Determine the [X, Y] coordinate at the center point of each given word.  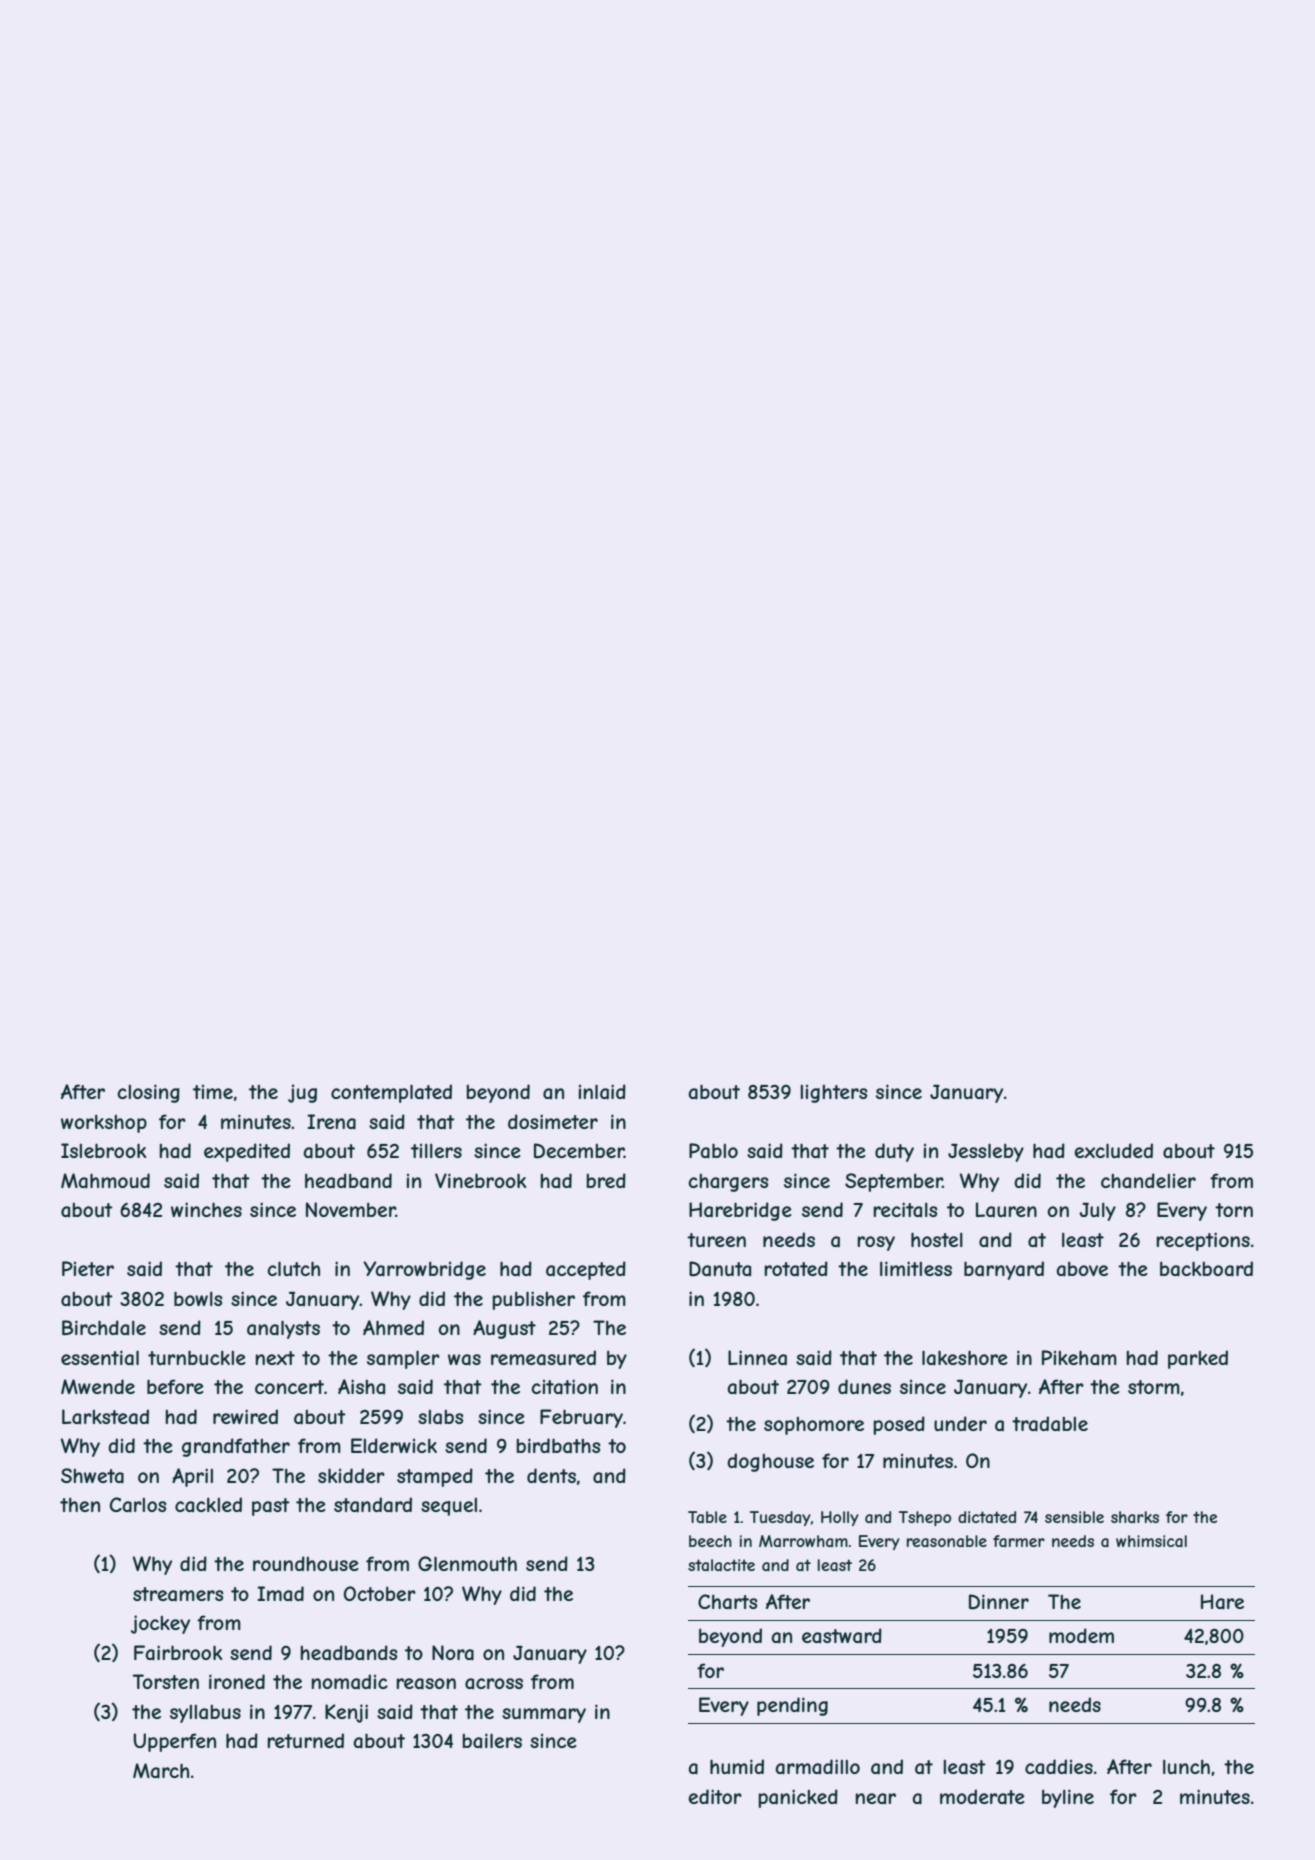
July [1097, 1211]
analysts [283, 1329]
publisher [533, 1300]
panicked [798, 1798]
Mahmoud [105, 1181]
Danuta [720, 1269]
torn [1234, 1210]
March [161, 1771]
